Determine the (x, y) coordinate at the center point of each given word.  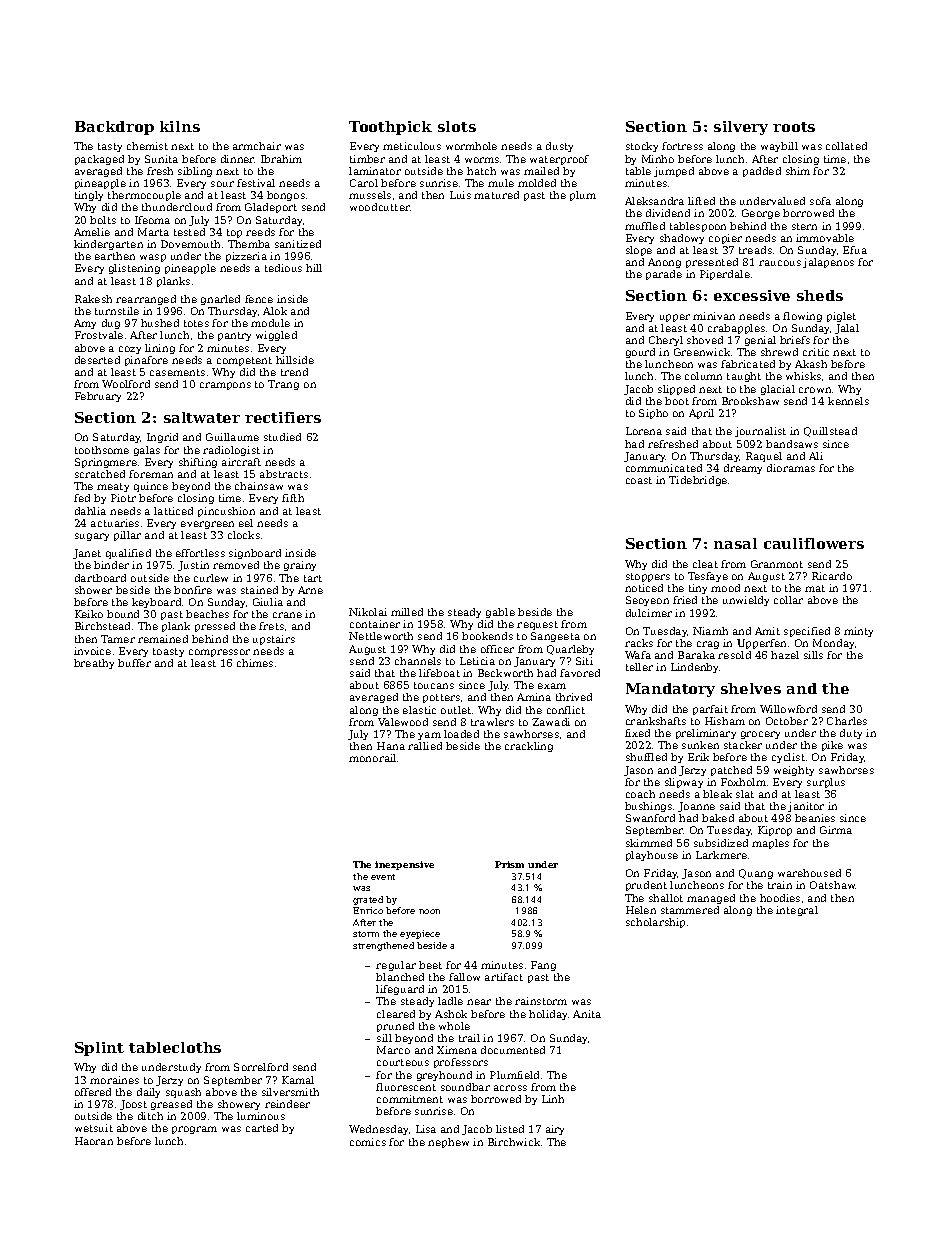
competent (244, 361)
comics (368, 1142)
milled (407, 612)
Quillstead (830, 432)
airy (555, 1130)
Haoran (94, 1141)
